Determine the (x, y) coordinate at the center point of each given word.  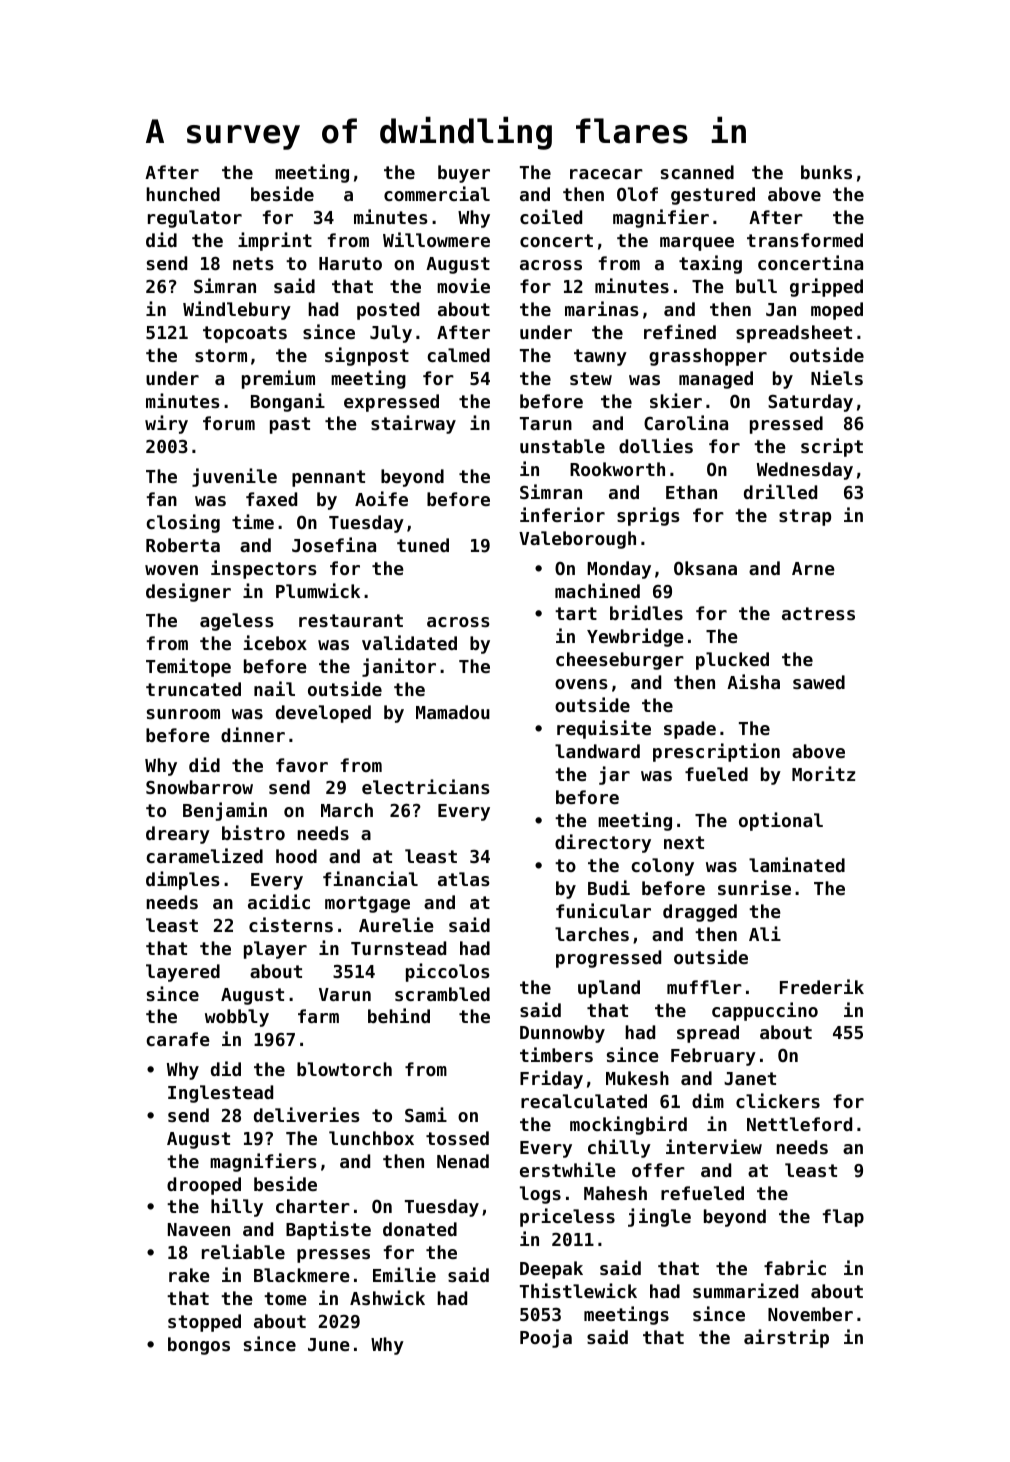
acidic (279, 901)
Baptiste (328, 1230)
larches (592, 934)
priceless (567, 1217)
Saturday (810, 403)
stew (591, 378)
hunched (183, 194)
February (713, 1057)
